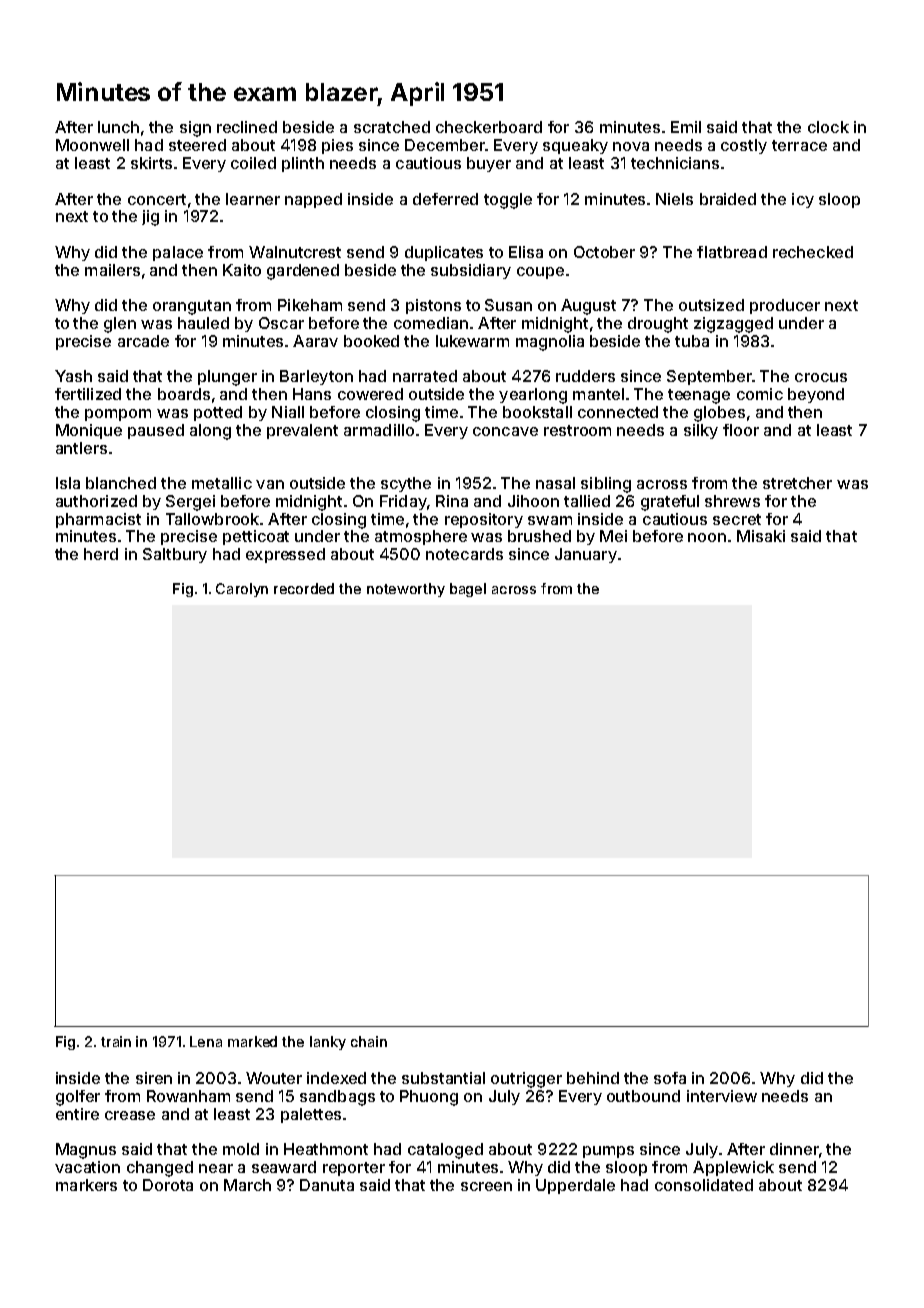  What do you see at coordinates (733, 325) in the image?
I see `zigzagged` at bounding box center [733, 325].
